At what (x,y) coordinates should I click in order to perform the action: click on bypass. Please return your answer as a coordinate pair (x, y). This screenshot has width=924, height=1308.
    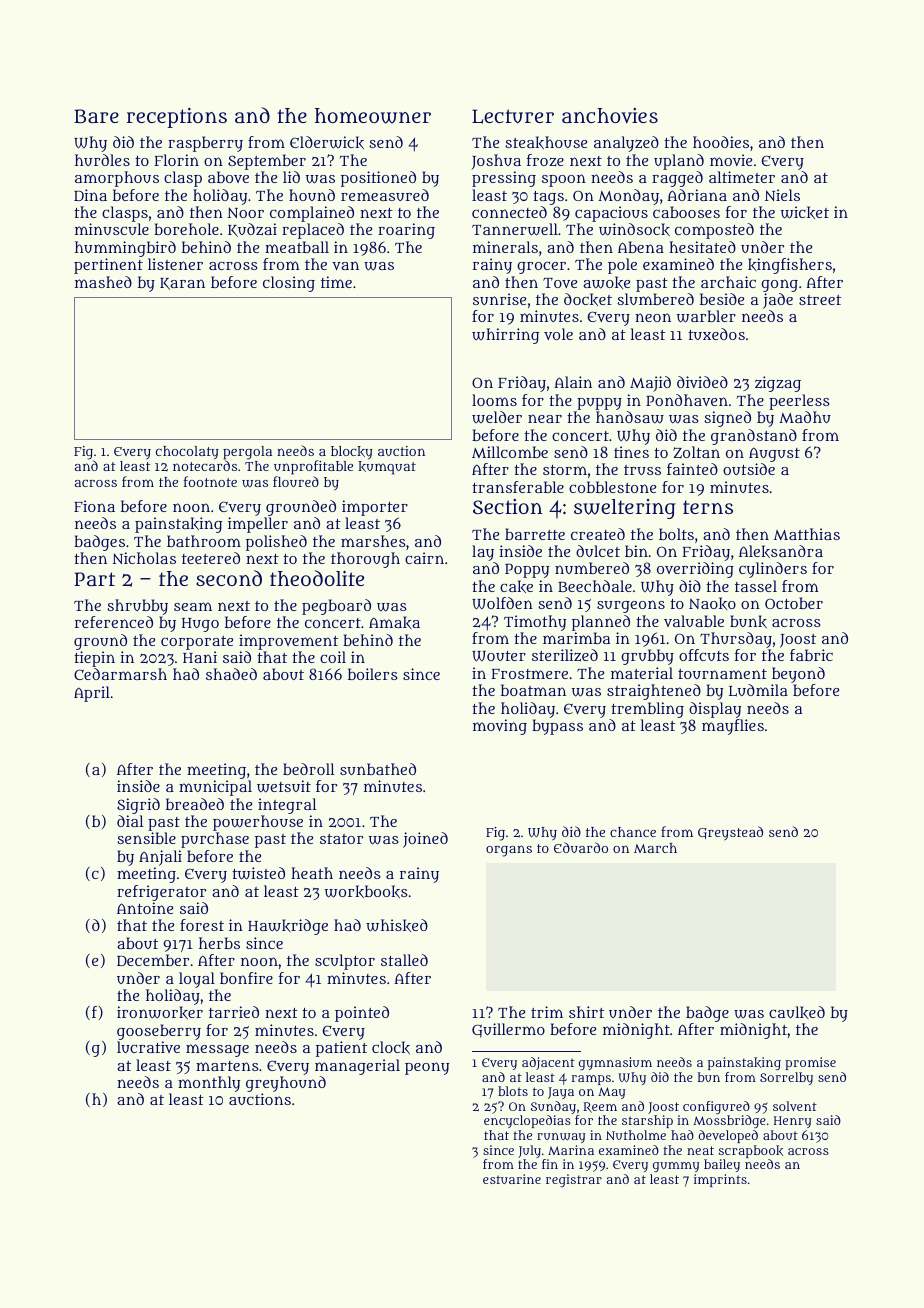
    Looking at the image, I should click on (557, 727).
